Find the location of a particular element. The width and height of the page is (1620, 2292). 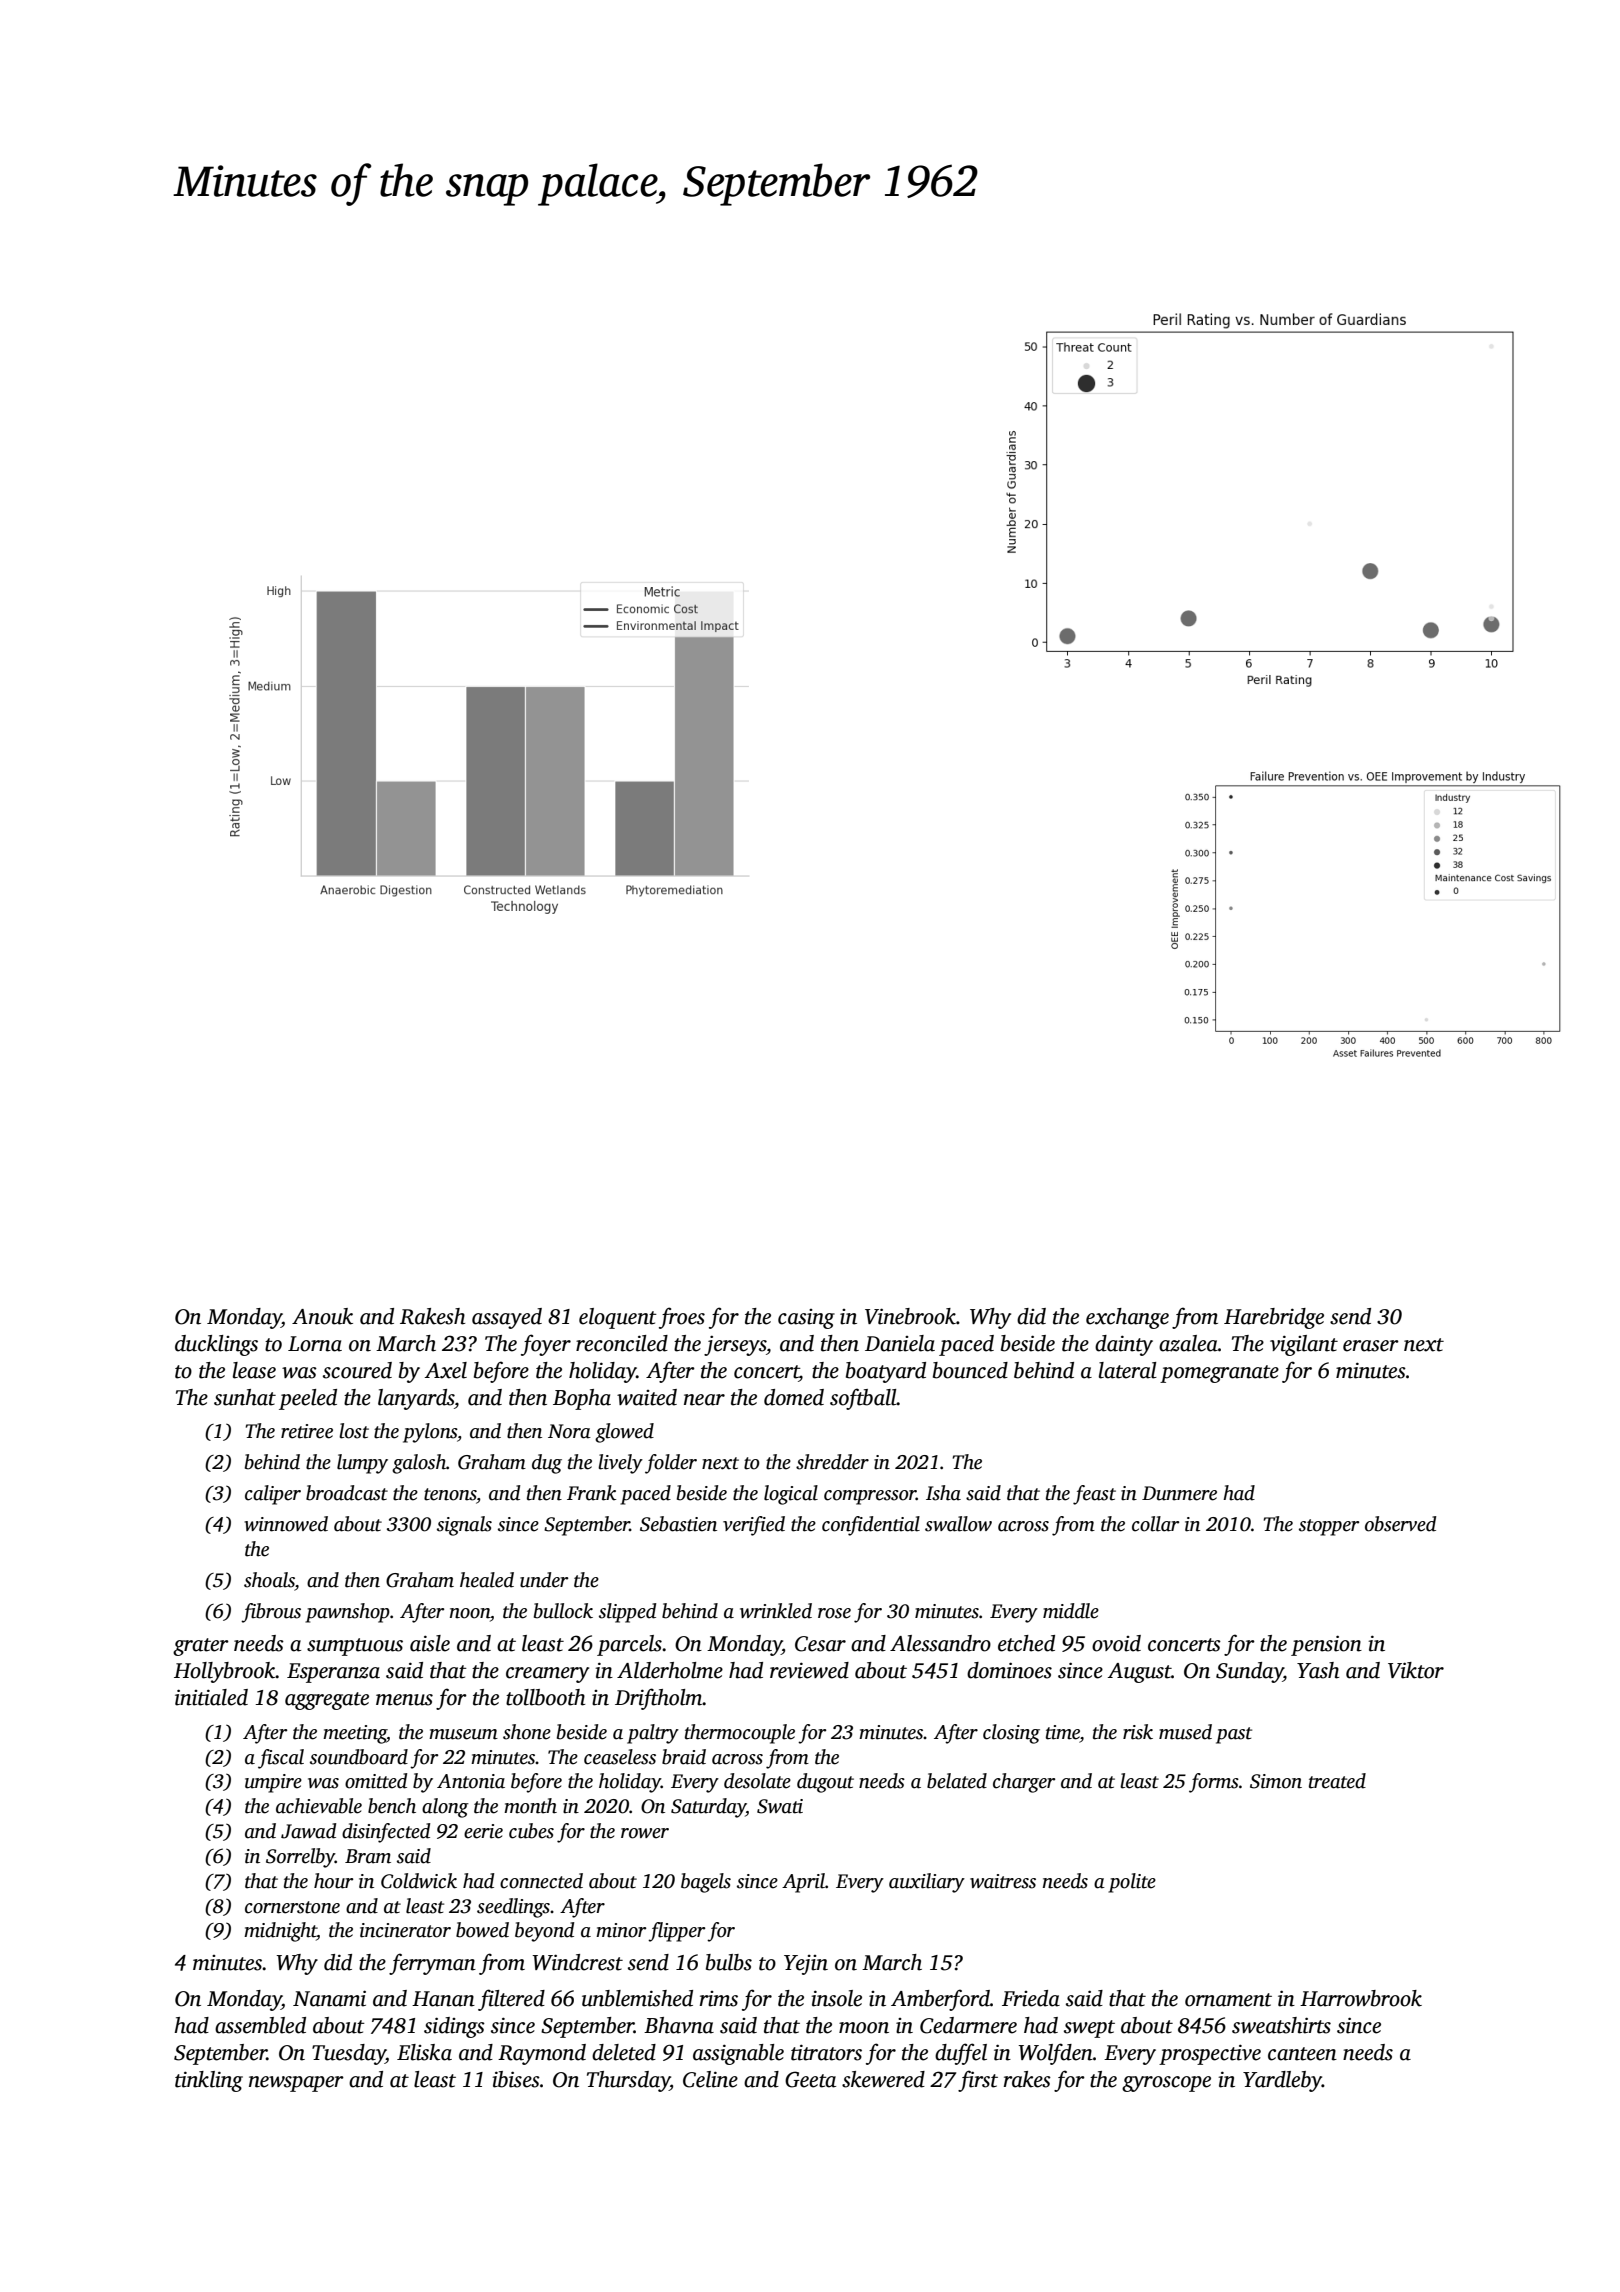

Bram is located at coordinates (368, 1856).
